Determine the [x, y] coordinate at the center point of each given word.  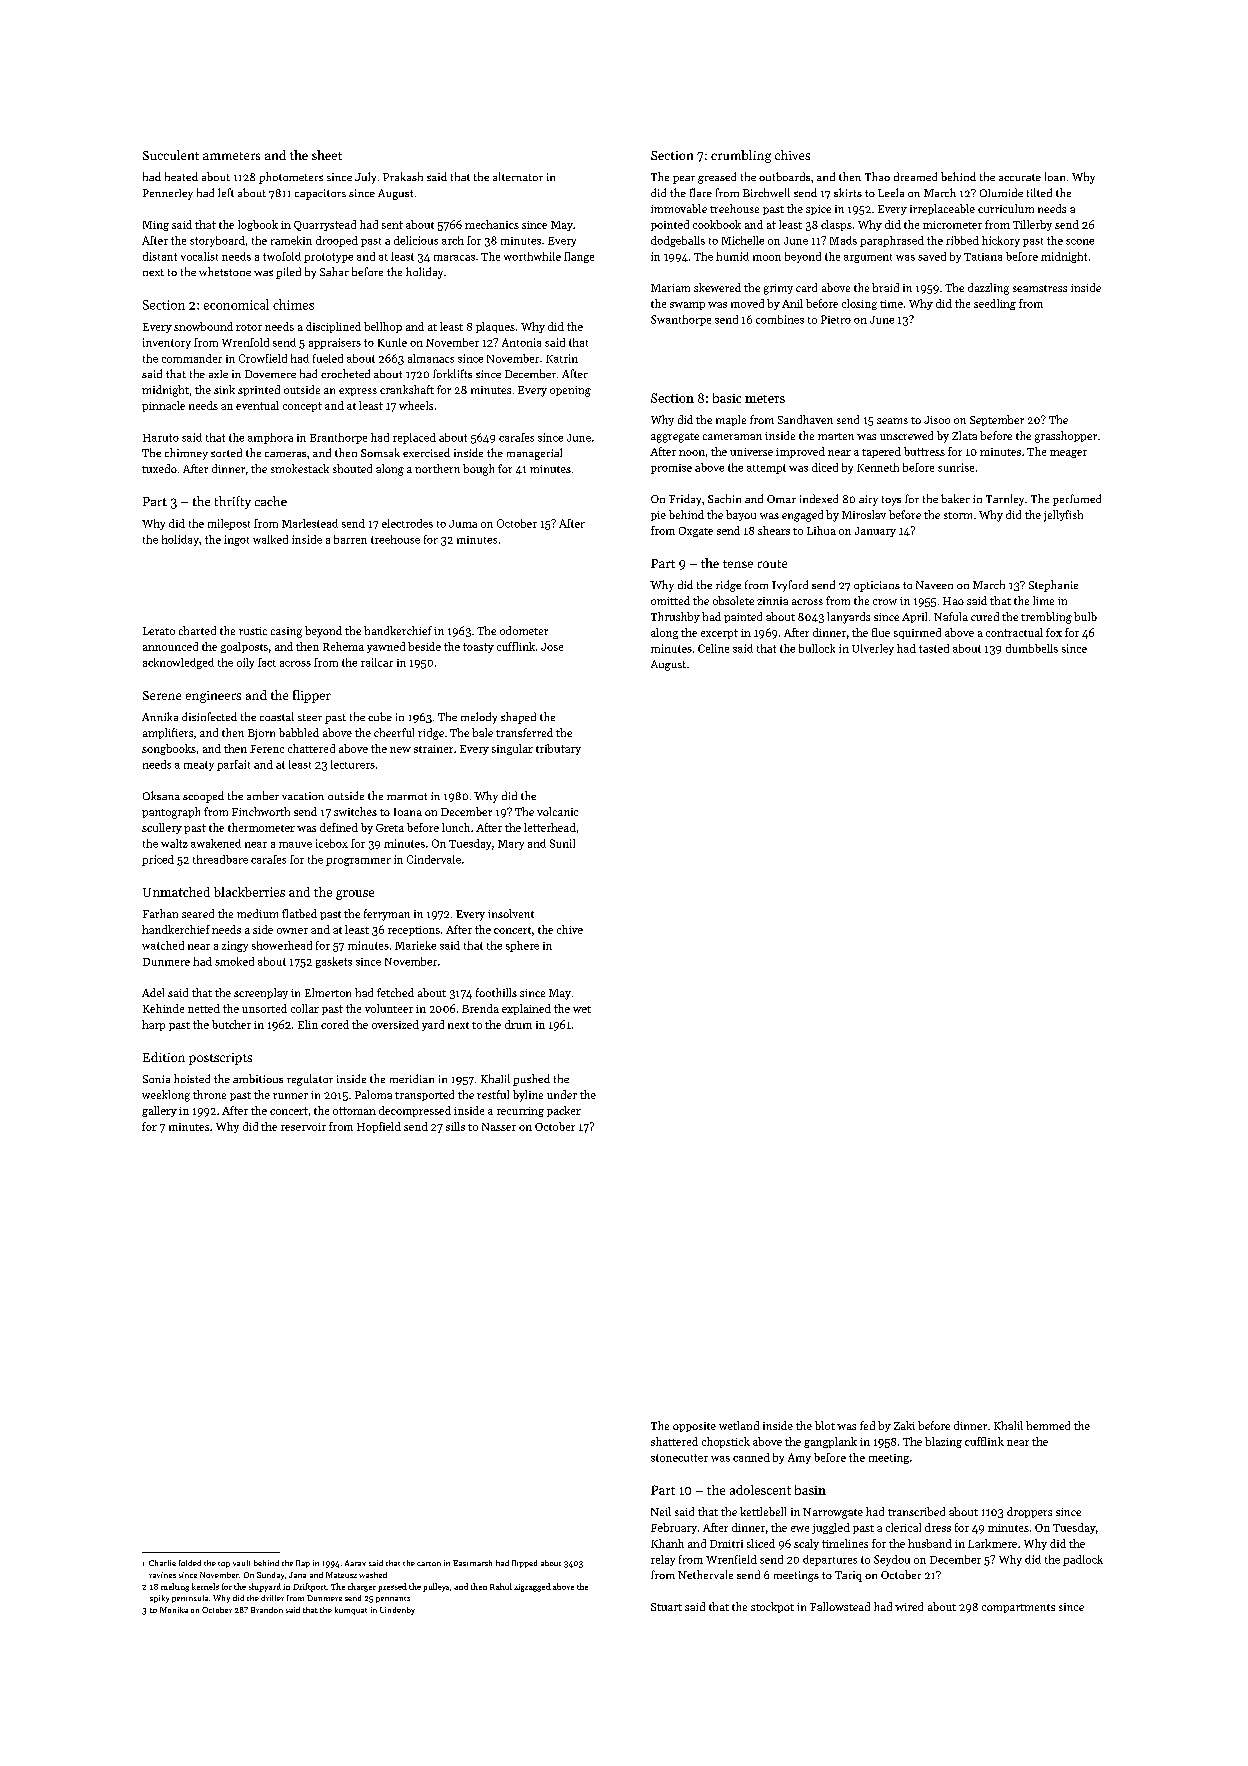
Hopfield [379, 1127]
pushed [531, 1080]
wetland [739, 1425]
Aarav [355, 1563]
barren [350, 539]
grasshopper [1066, 437]
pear [684, 180]
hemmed [1048, 1425]
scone [1080, 242]
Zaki [904, 1425]
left [226, 192]
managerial [534, 454]
